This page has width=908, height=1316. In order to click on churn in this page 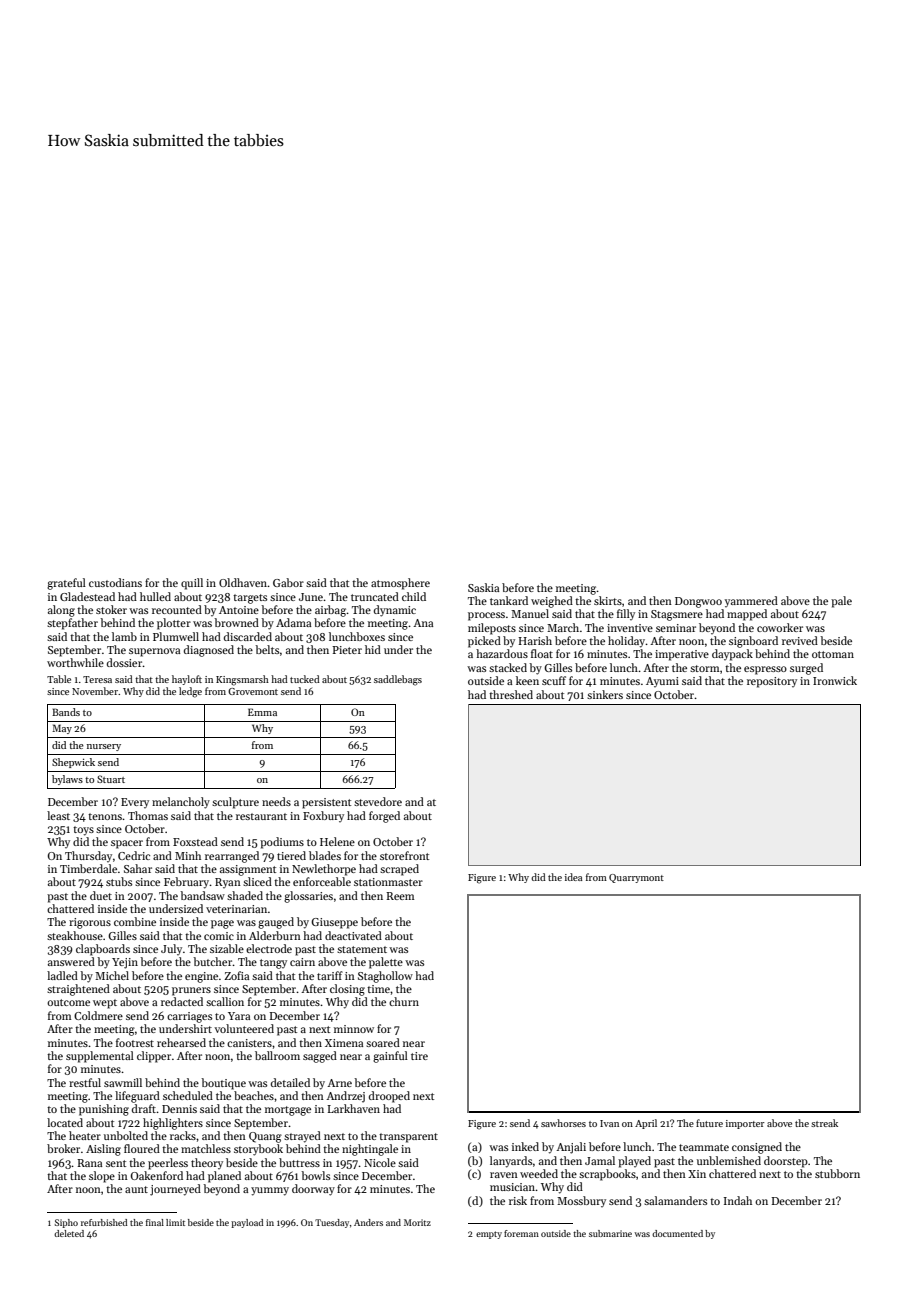, I will do `click(404, 1001)`.
